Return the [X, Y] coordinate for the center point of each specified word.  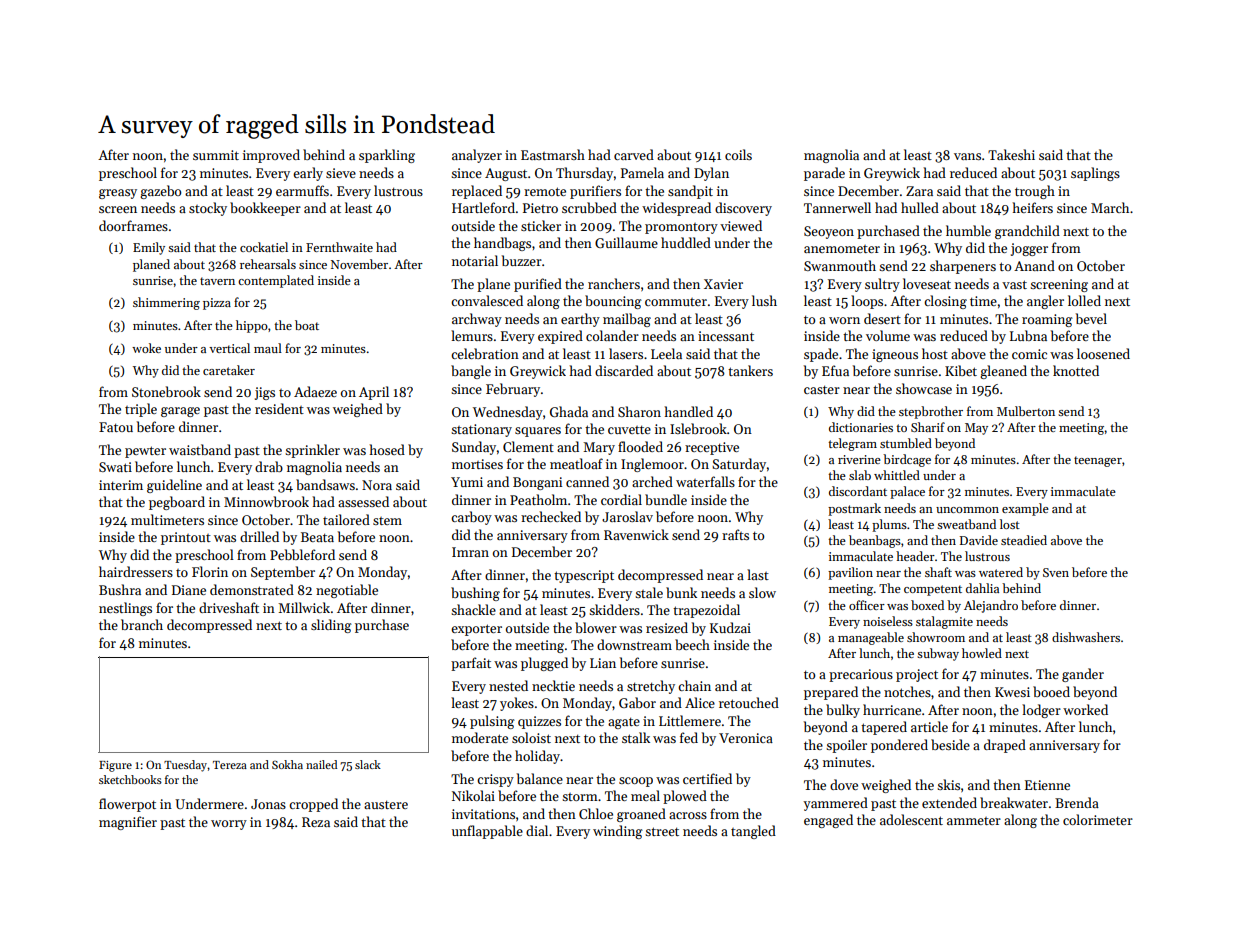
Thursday [584, 174]
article [929, 726]
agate [624, 723]
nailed [321, 764]
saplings [1095, 174]
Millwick [304, 607]
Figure [115, 766]
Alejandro [991, 606]
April [374, 393]
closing [945, 302]
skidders [614, 609]
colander [612, 335]
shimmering [166, 303]
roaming [1047, 320]
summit [216, 155]
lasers [626, 353]
